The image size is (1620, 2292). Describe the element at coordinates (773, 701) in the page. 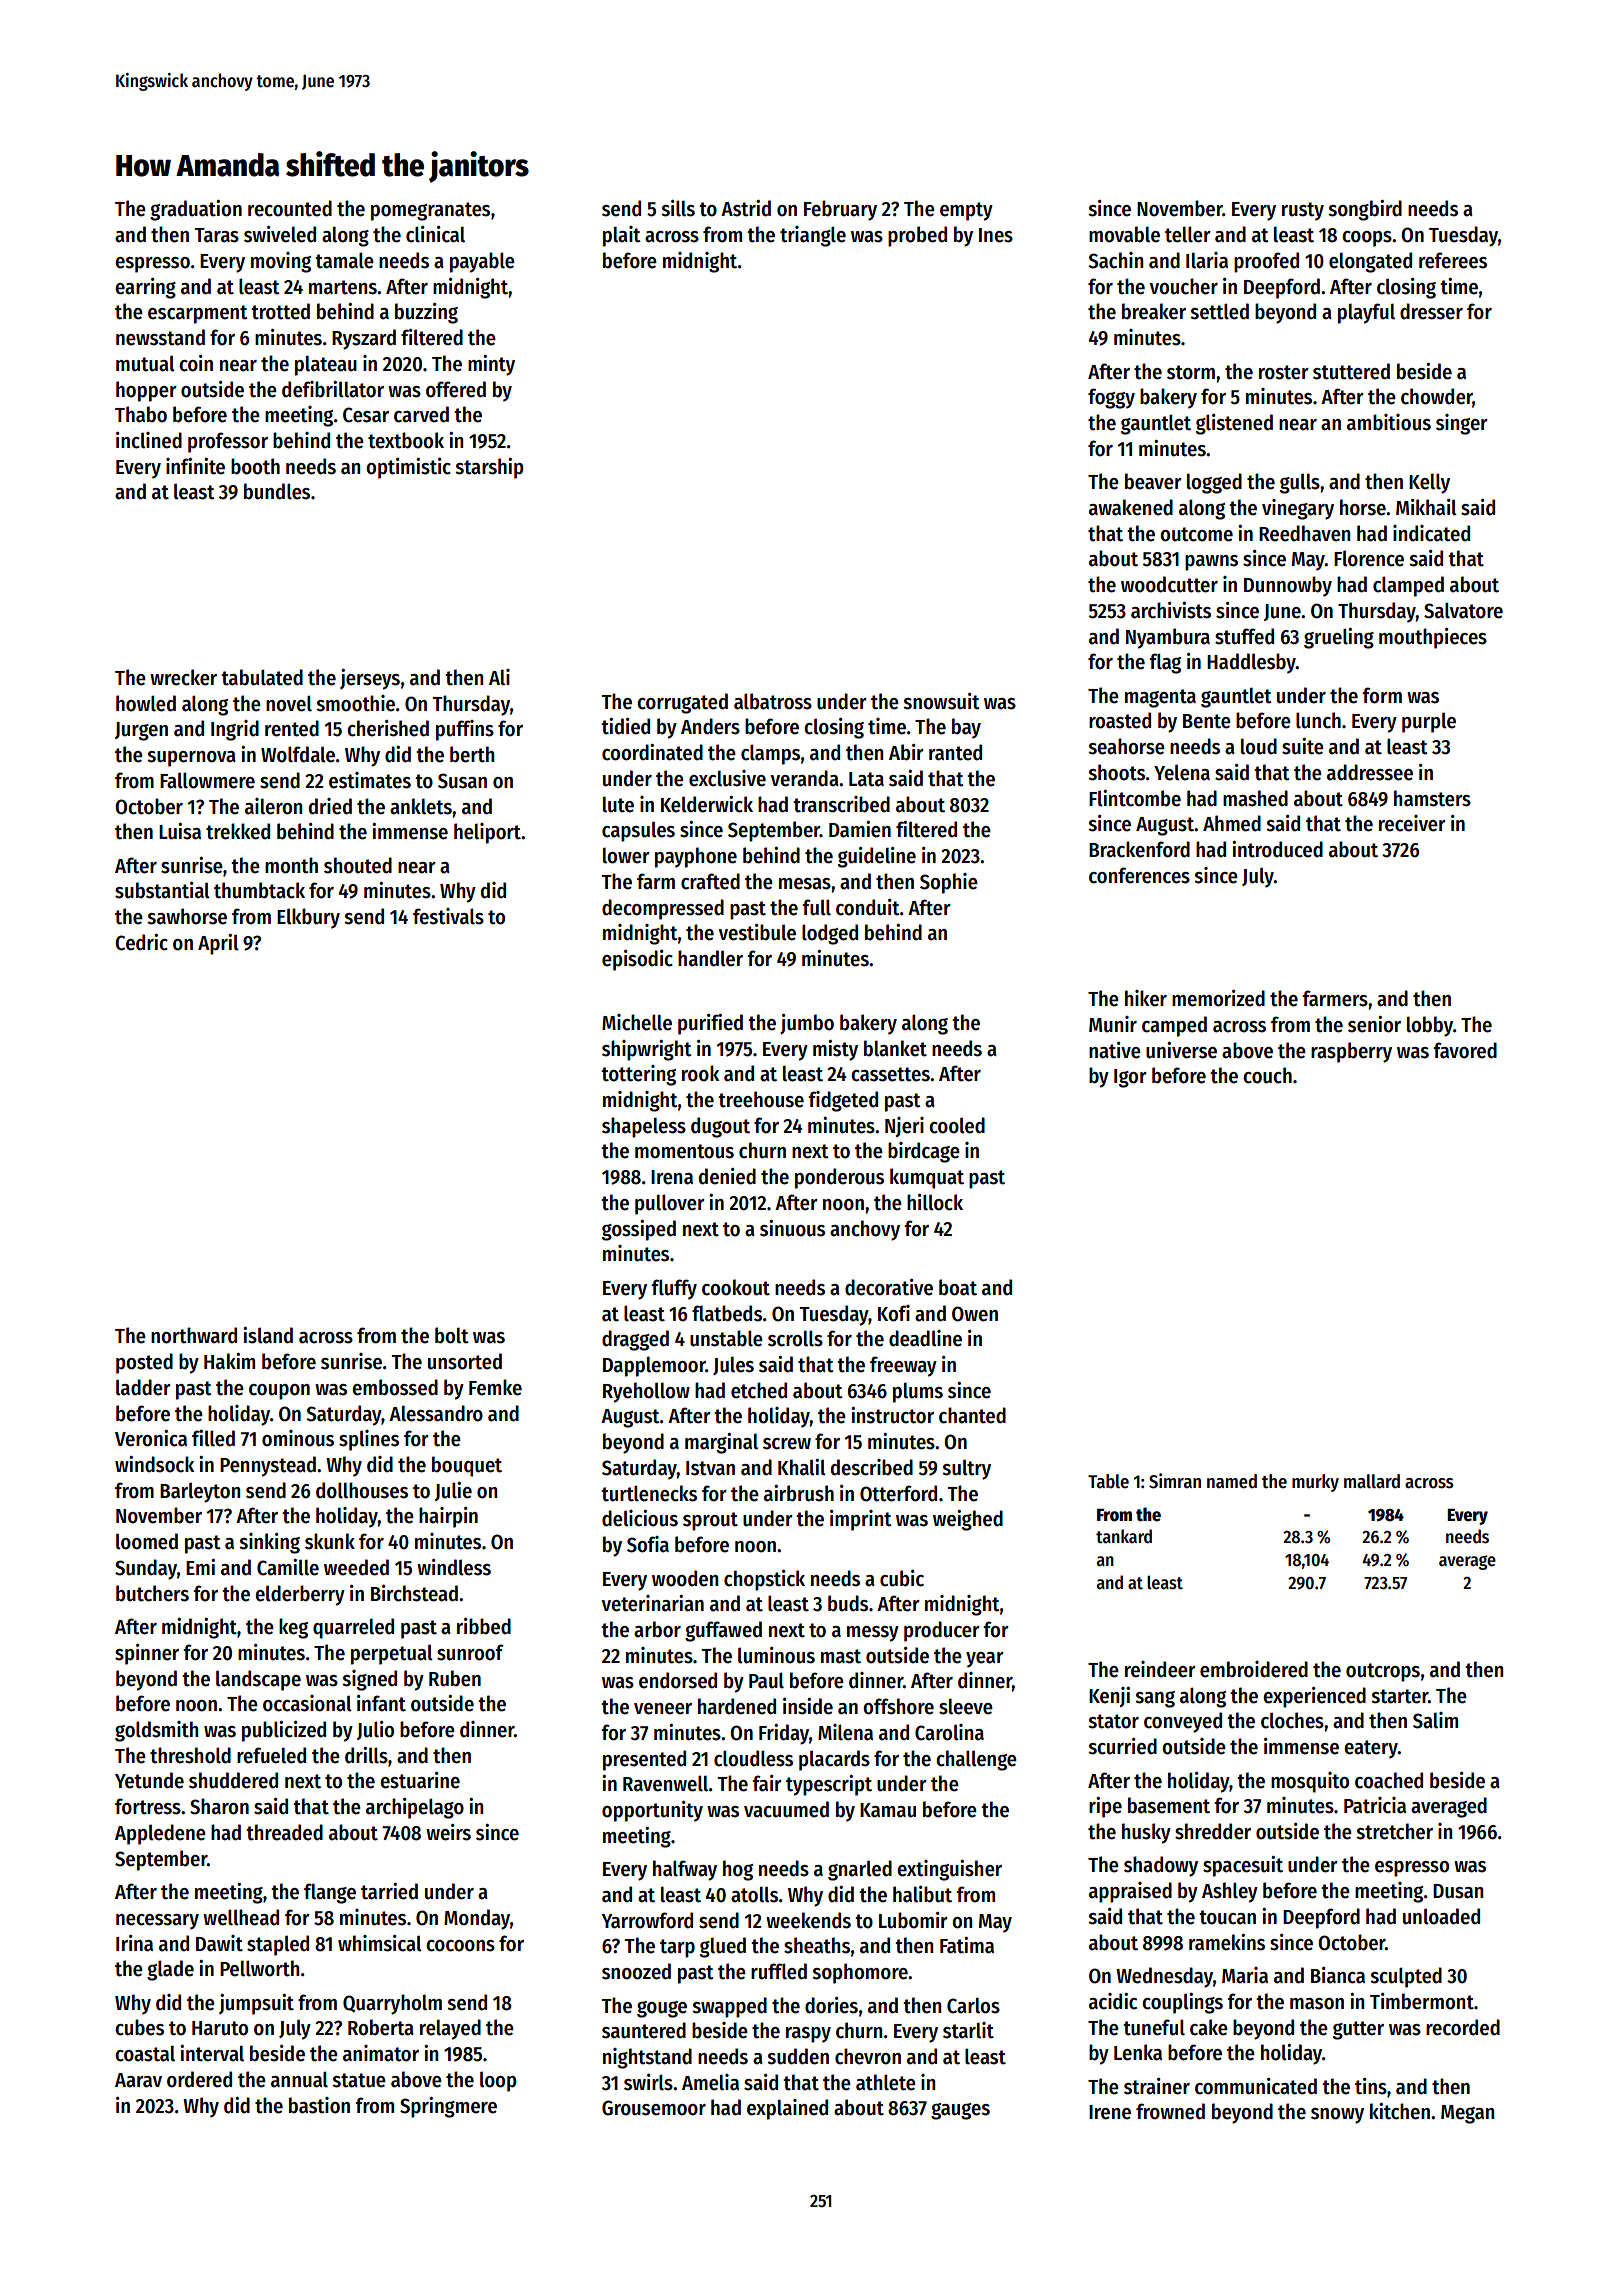

I see `albatross` at that location.
